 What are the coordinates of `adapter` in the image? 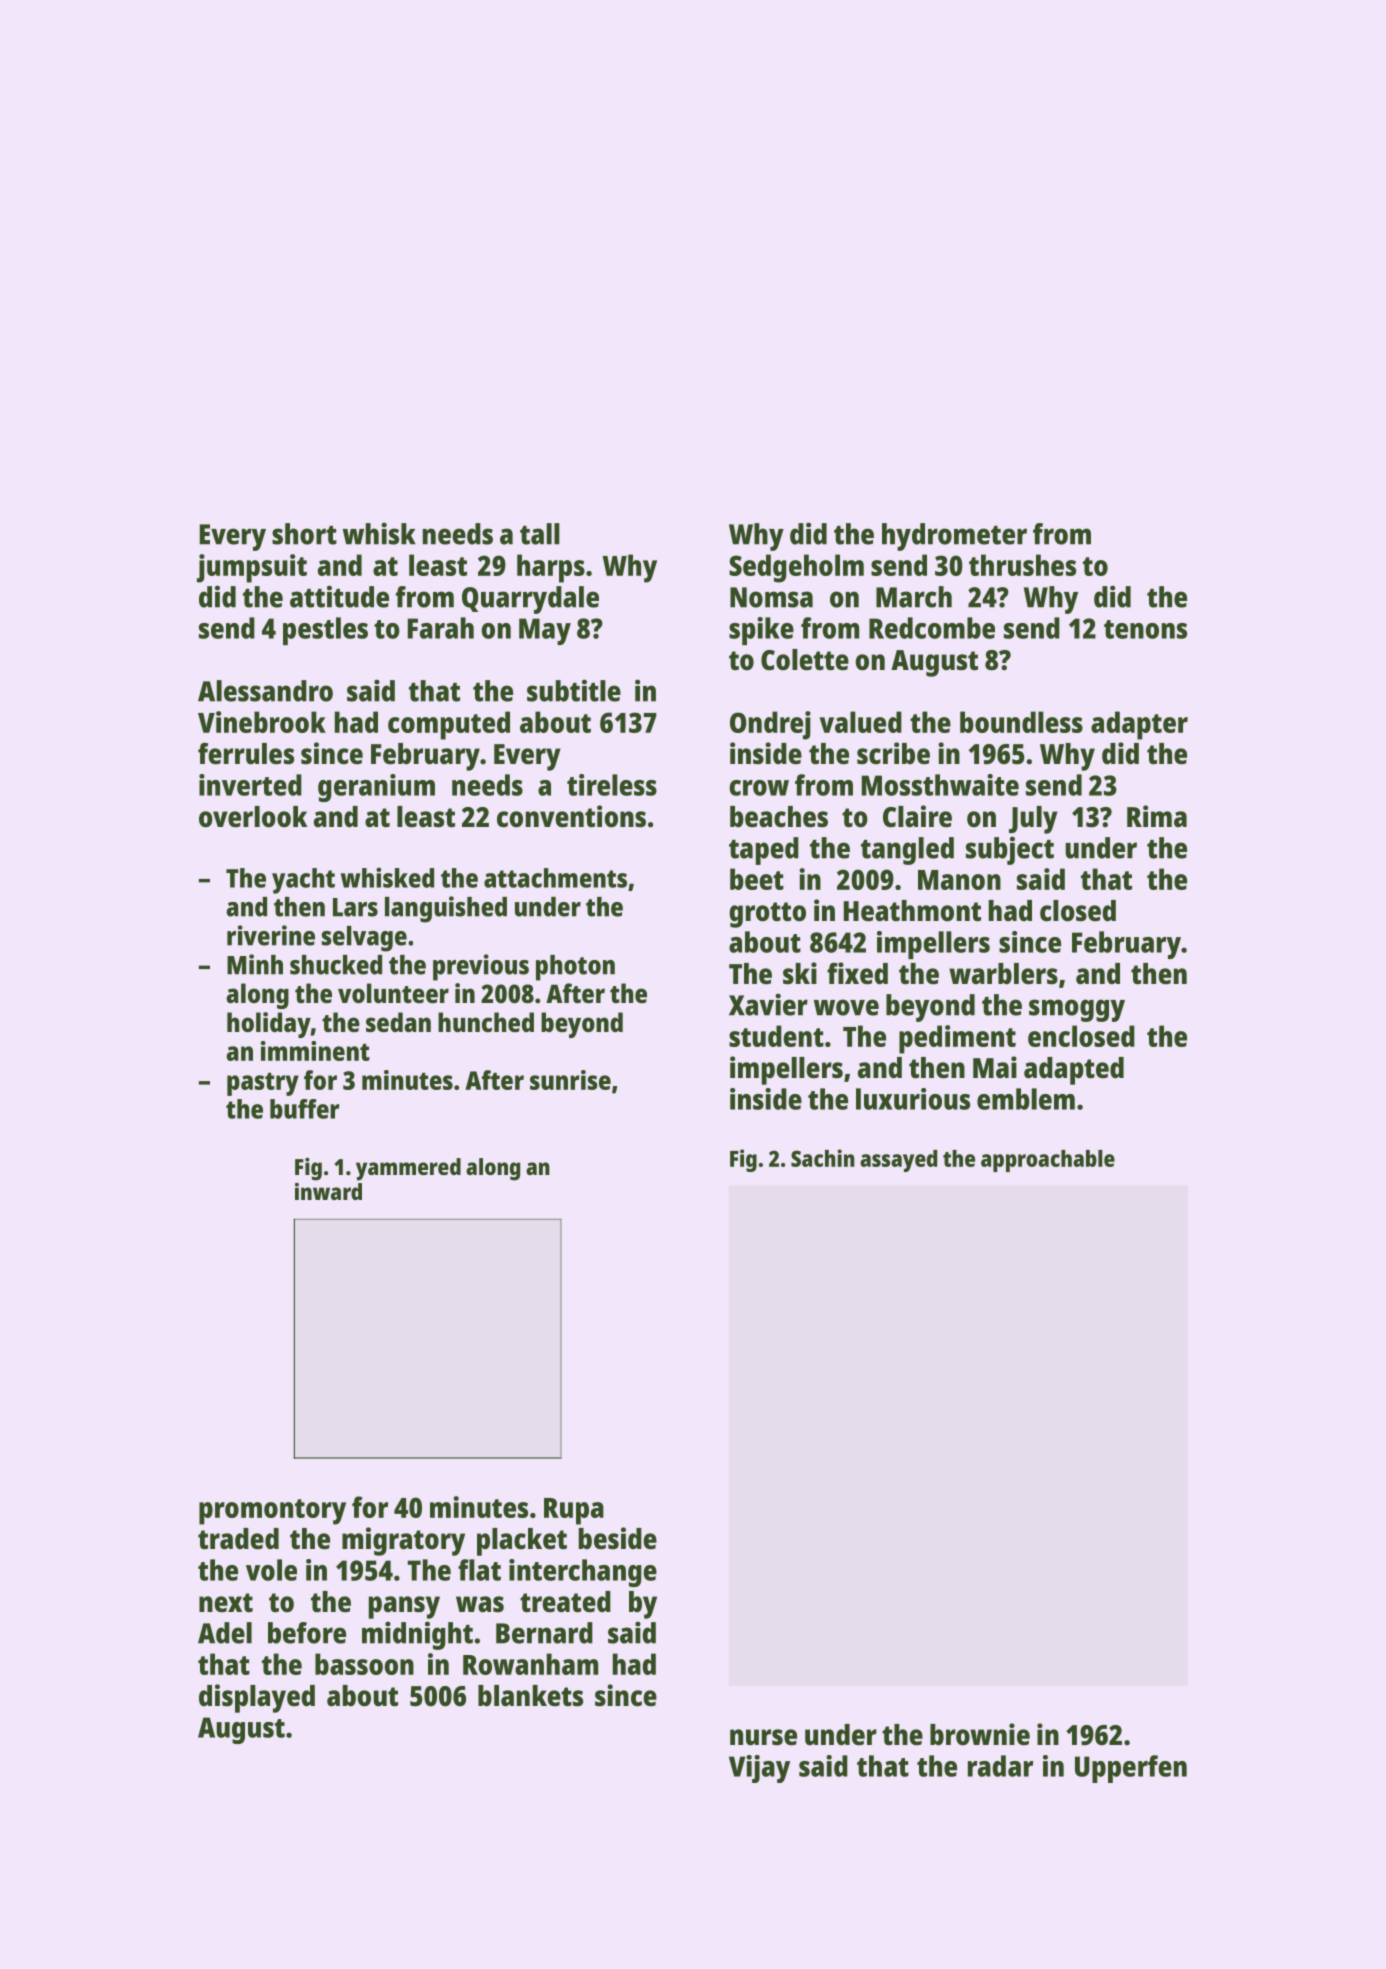 It's located at (1139, 725).
